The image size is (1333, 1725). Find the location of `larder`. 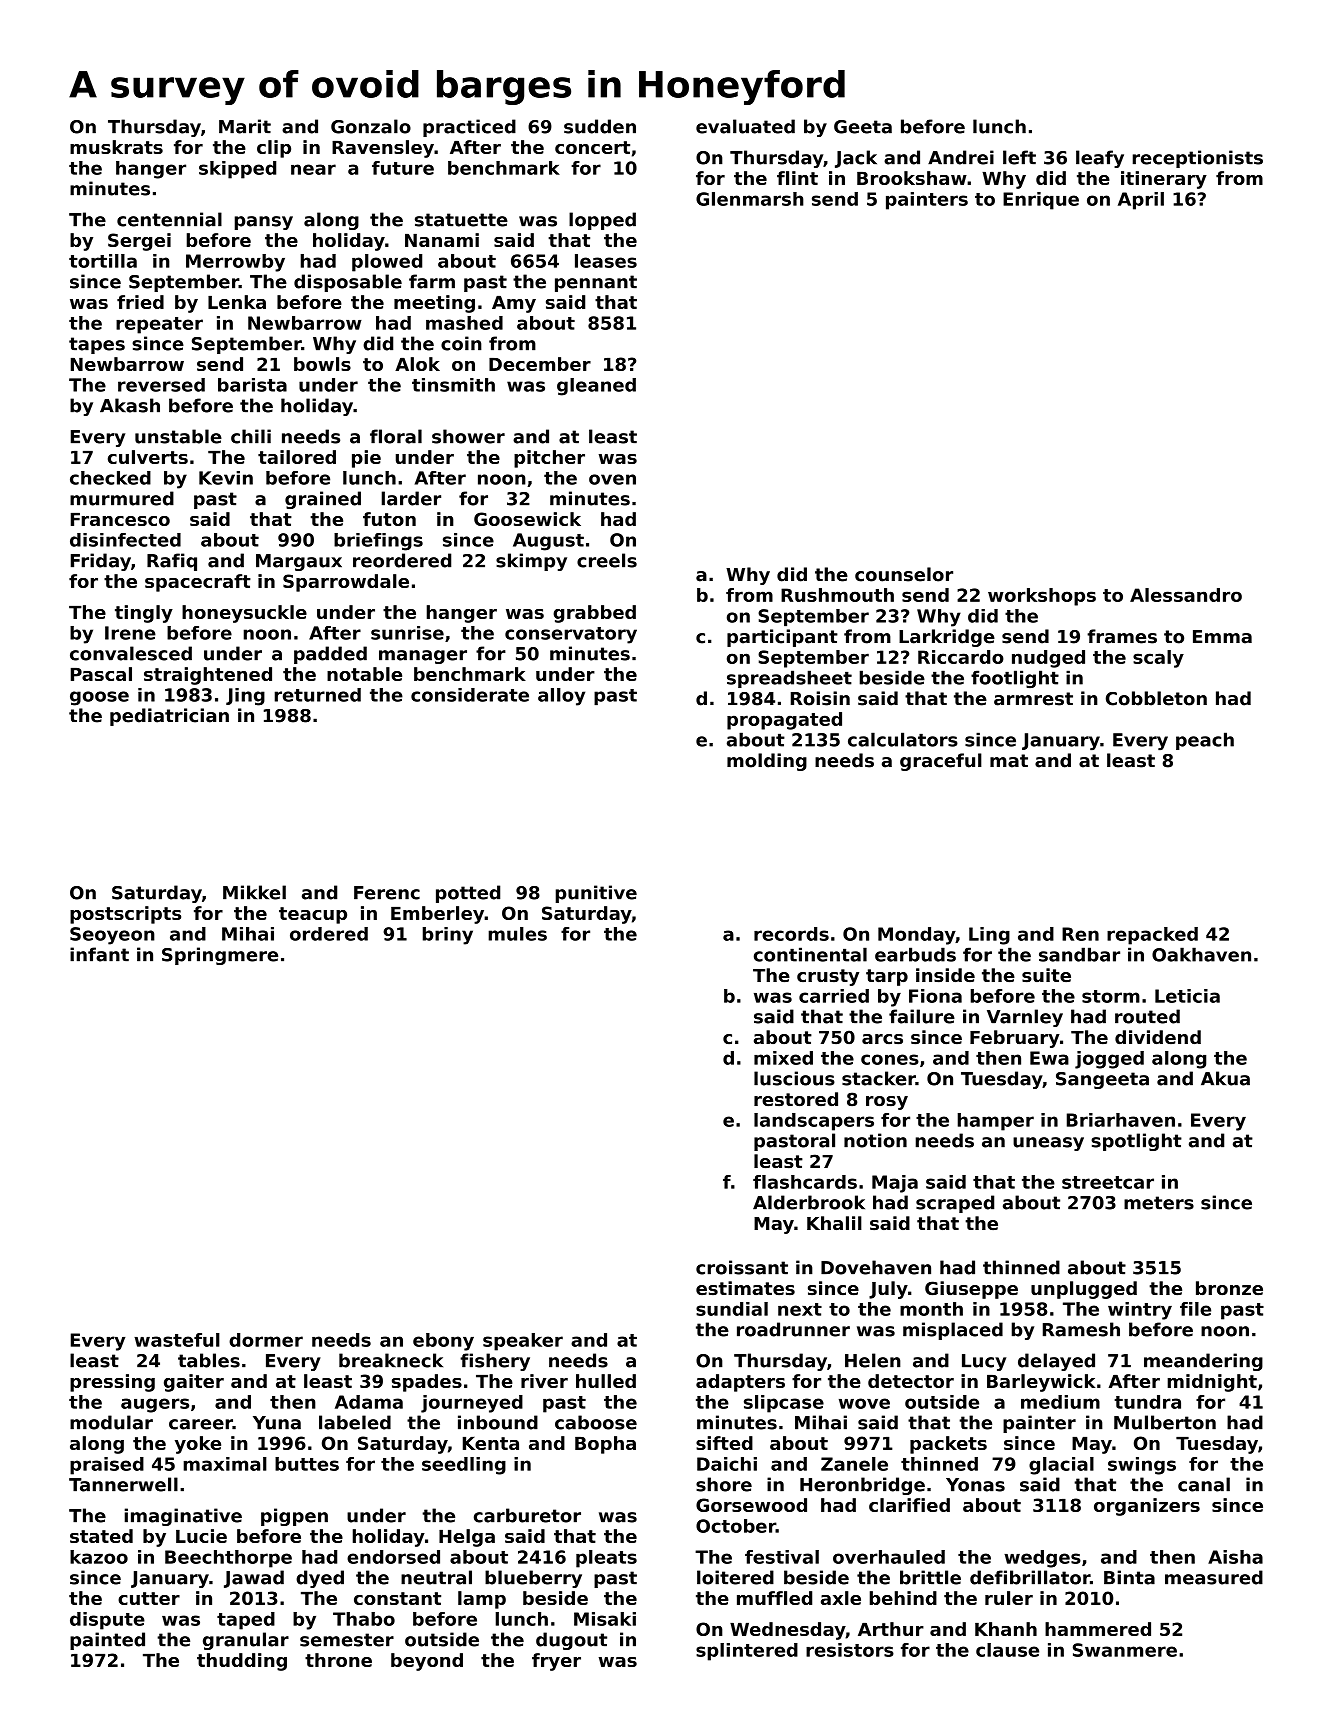

larder is located at coordinates (411, 498).
